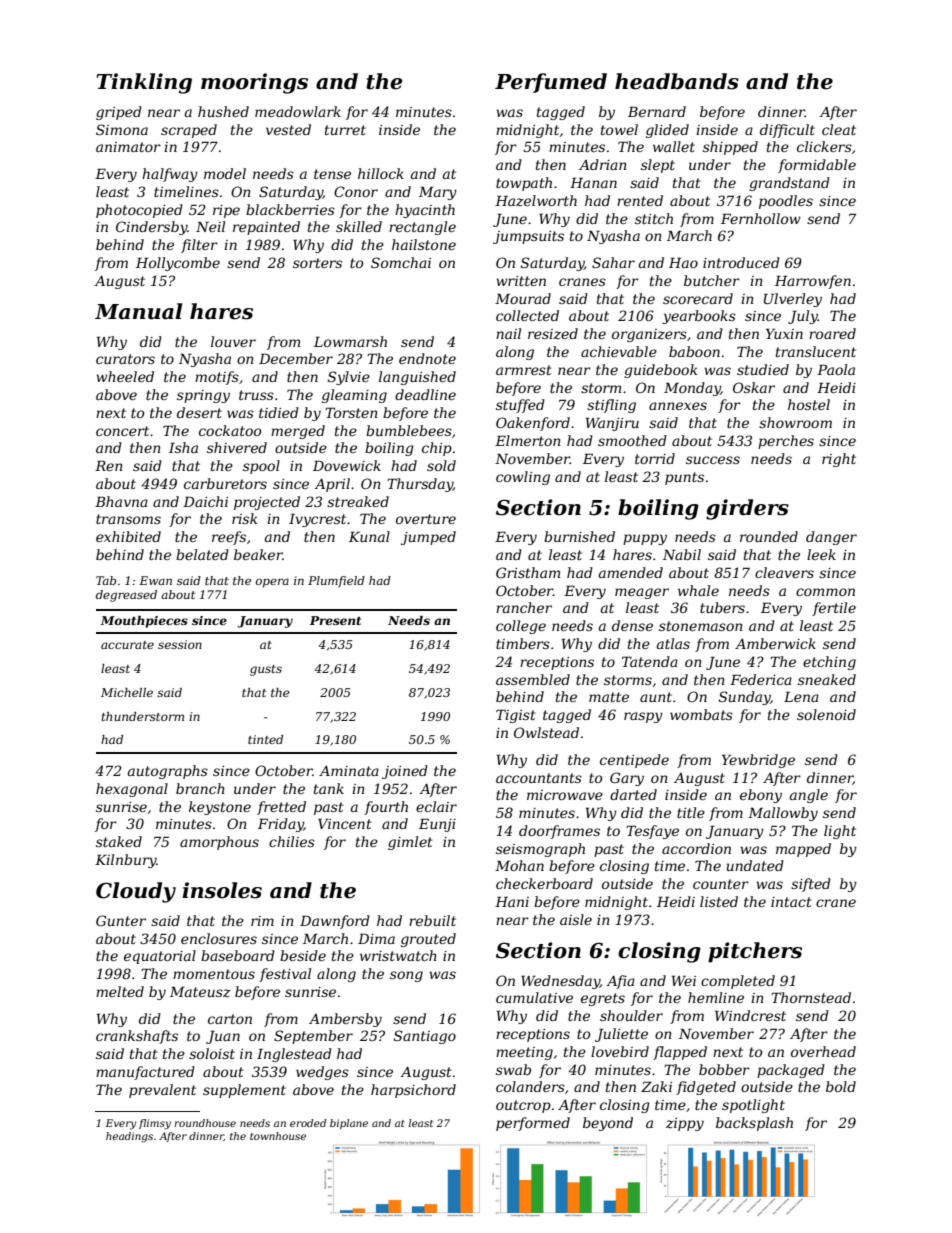 Image resolution: width=952 pixels, height=1233 pixels. What do you see at coordinates (129, 1137) in the image?
I see `headings` at bounding box center [129, 1137].
